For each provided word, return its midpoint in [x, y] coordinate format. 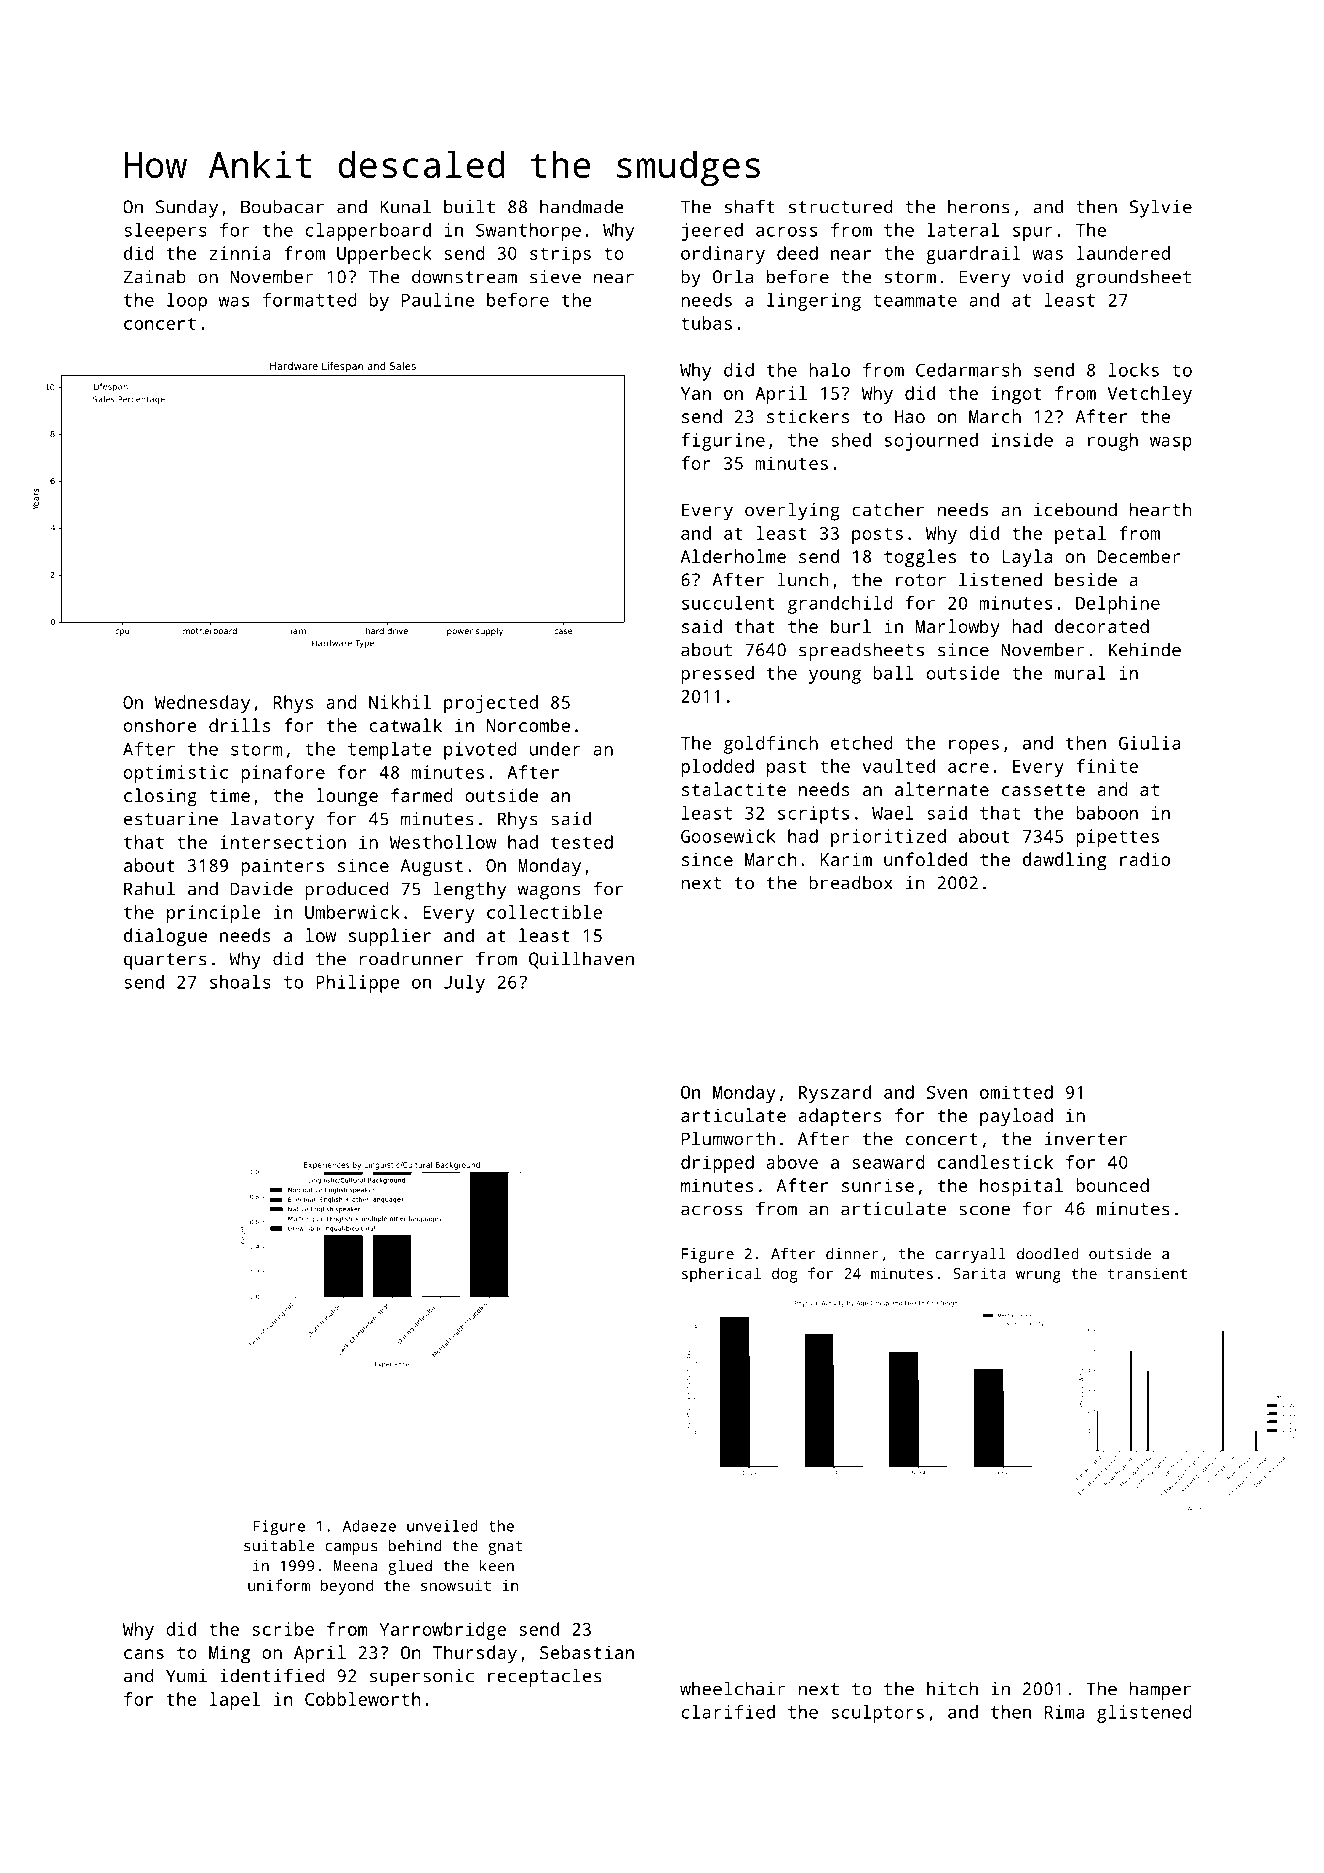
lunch [803, 579]
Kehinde [1145, 649]
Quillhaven [581, 960]
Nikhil [400, 702]
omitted [1016, 1092]
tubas [706, 323]
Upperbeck [384, 255]
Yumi [186, 1676]
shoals [240, 982]
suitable [279, 1546]
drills [240, 725]
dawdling [1064, 861]
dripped [717, 1164]
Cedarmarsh [968, 370]
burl [851, 626]
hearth [1161, 509]
